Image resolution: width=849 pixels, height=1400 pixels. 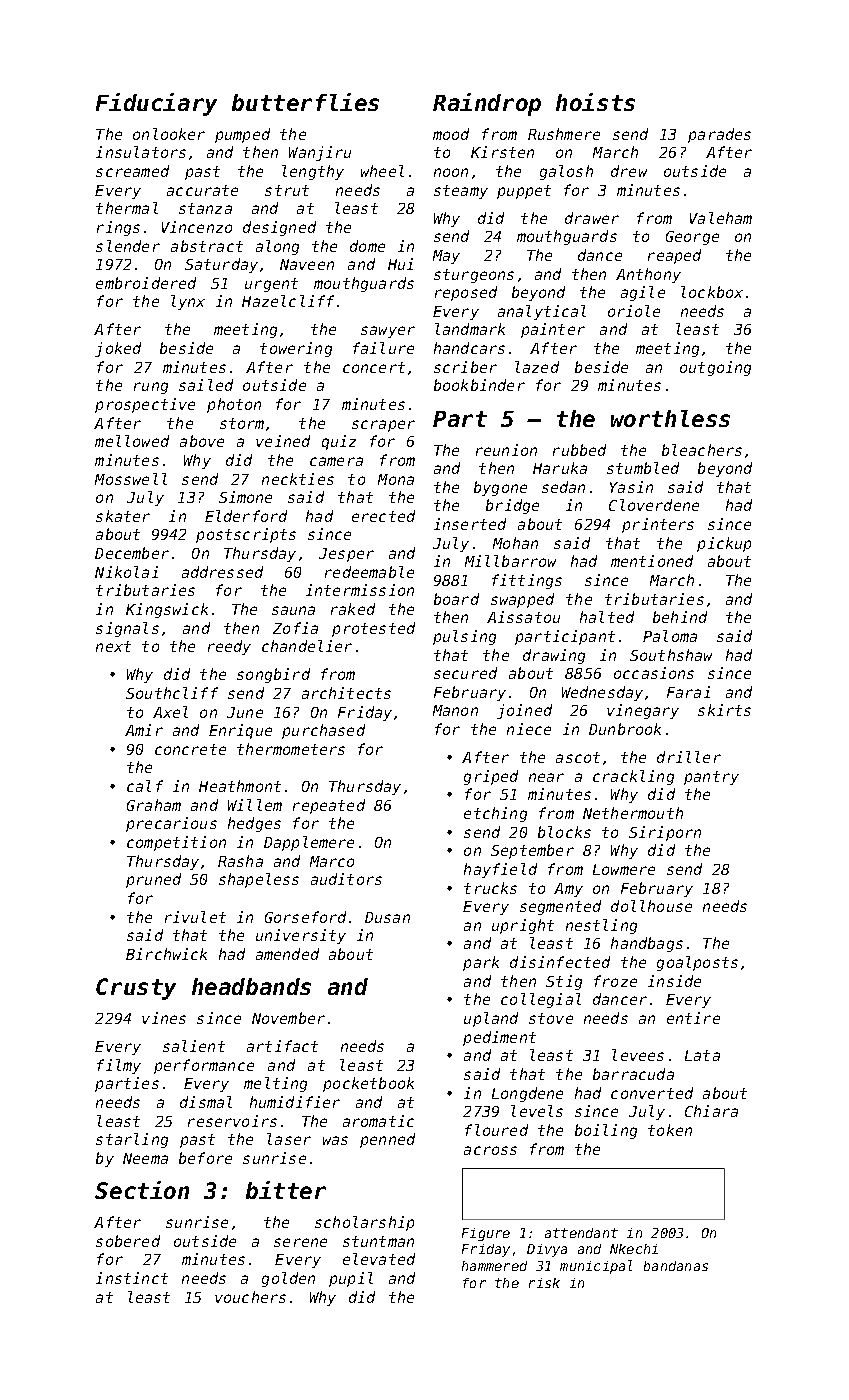 I want to click on parades, so click(x=719, y=135).
